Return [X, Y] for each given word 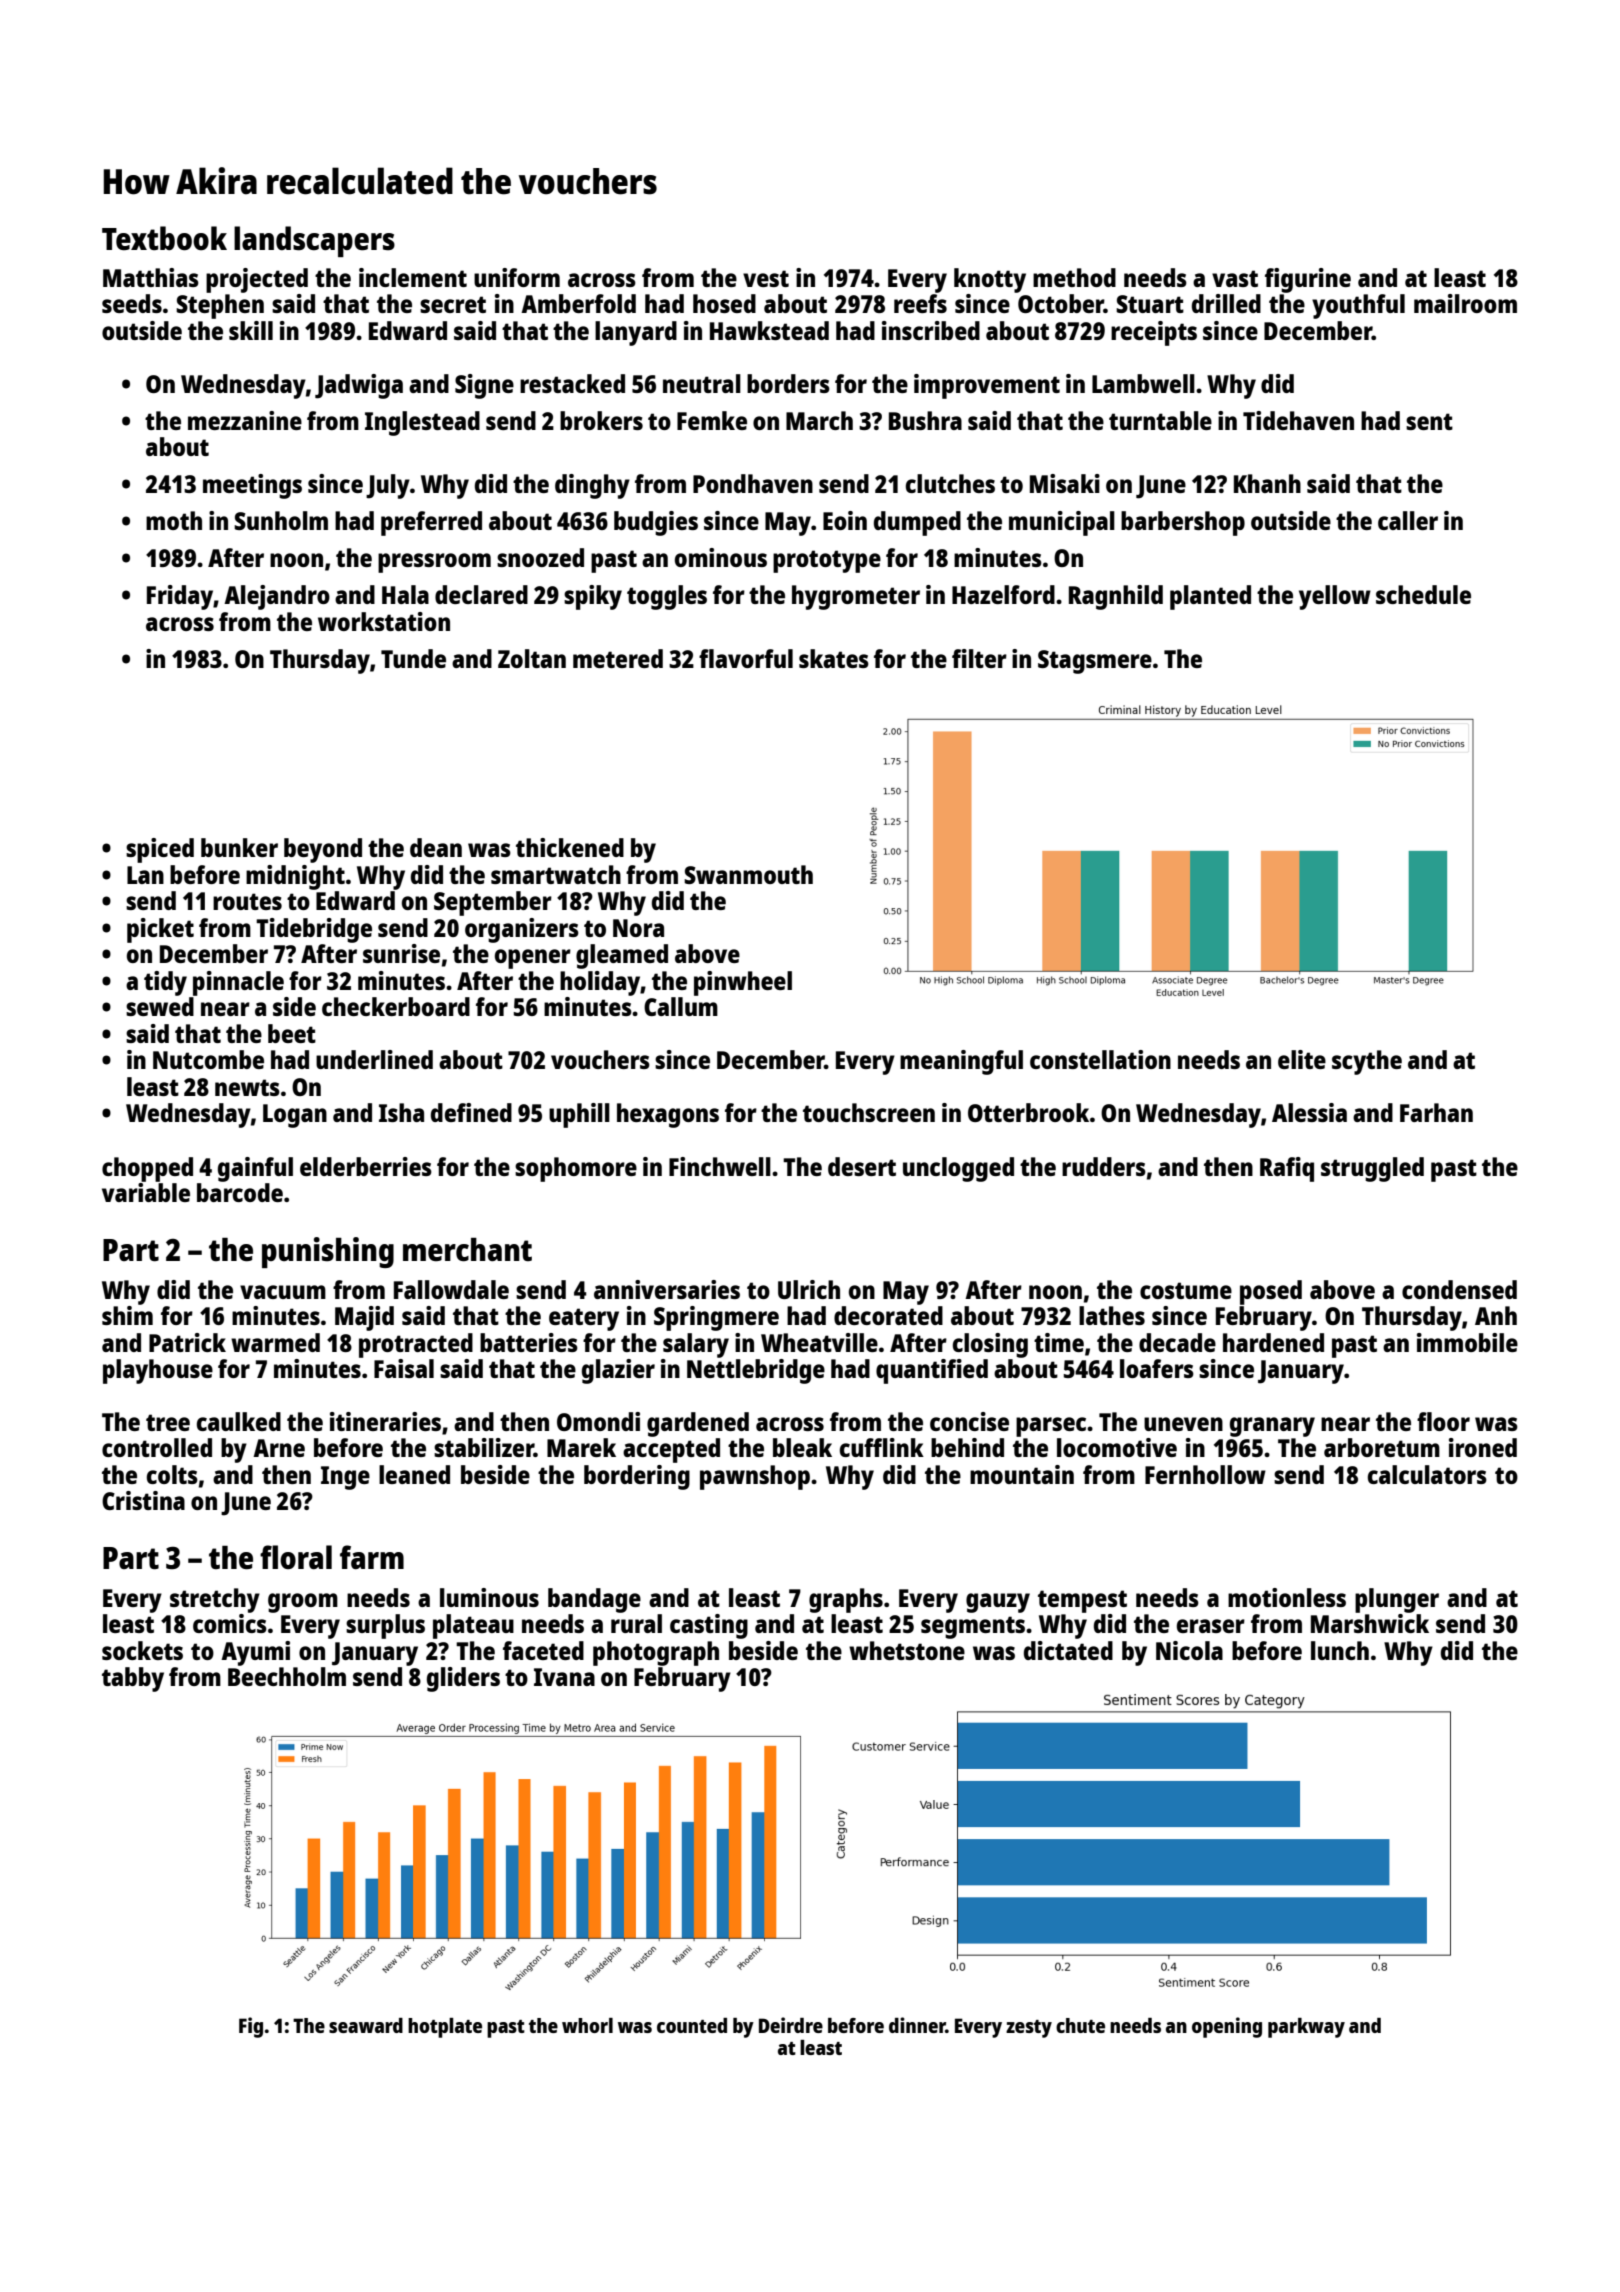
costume [1186, 1290]
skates [834, 658]
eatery [584, 1319]
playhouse [158, 1371]
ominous [721, 557]
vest [766, 278]
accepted [671, 1450]
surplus [385, 1626]
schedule [1423, 594]
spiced [160, 850]
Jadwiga [359, 386]
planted [1210, 597]
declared [481, 594]
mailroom [1465, 303]
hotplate [445, 2028]
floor [1443, 1421]
